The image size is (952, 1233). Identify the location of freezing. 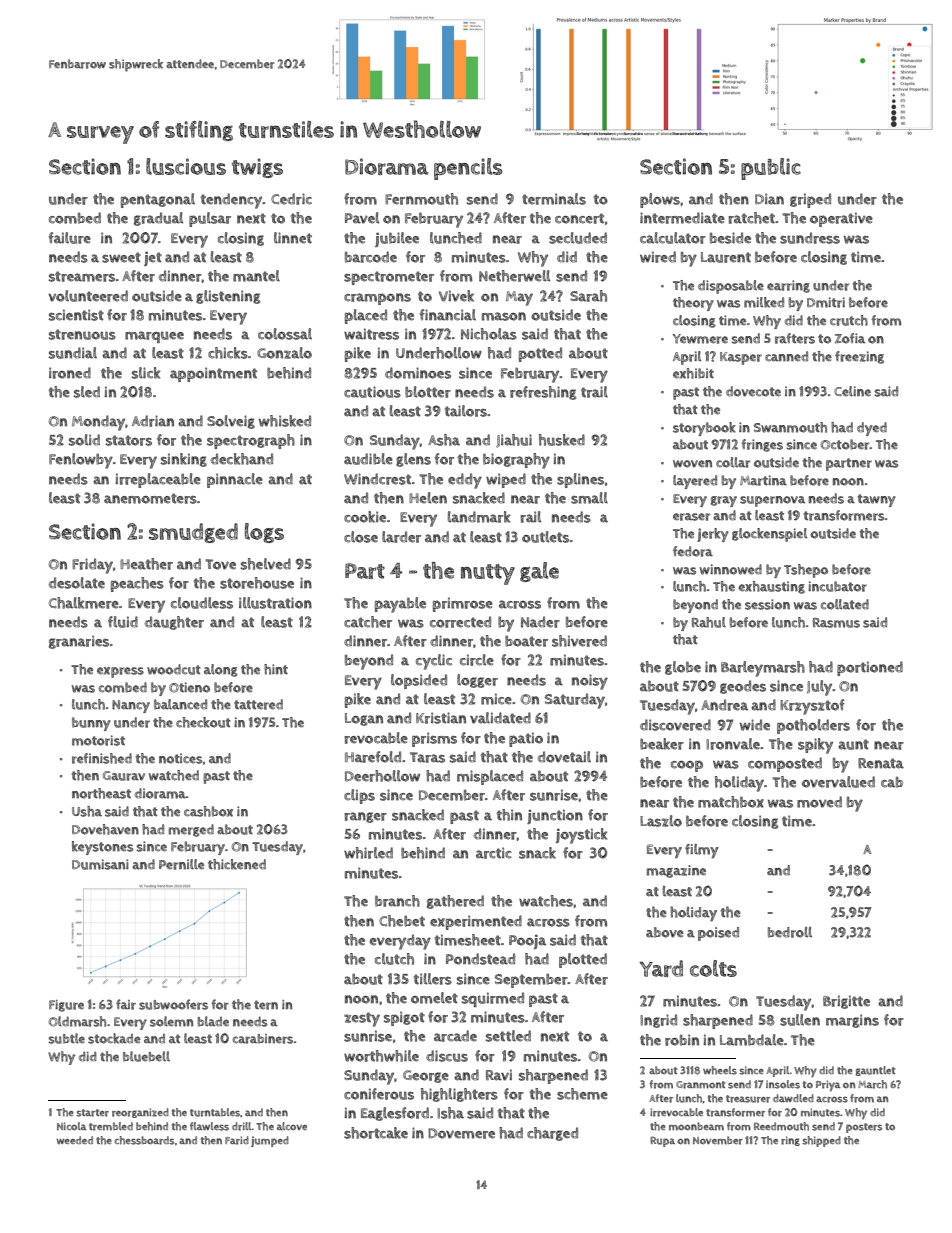
(859, 357).
